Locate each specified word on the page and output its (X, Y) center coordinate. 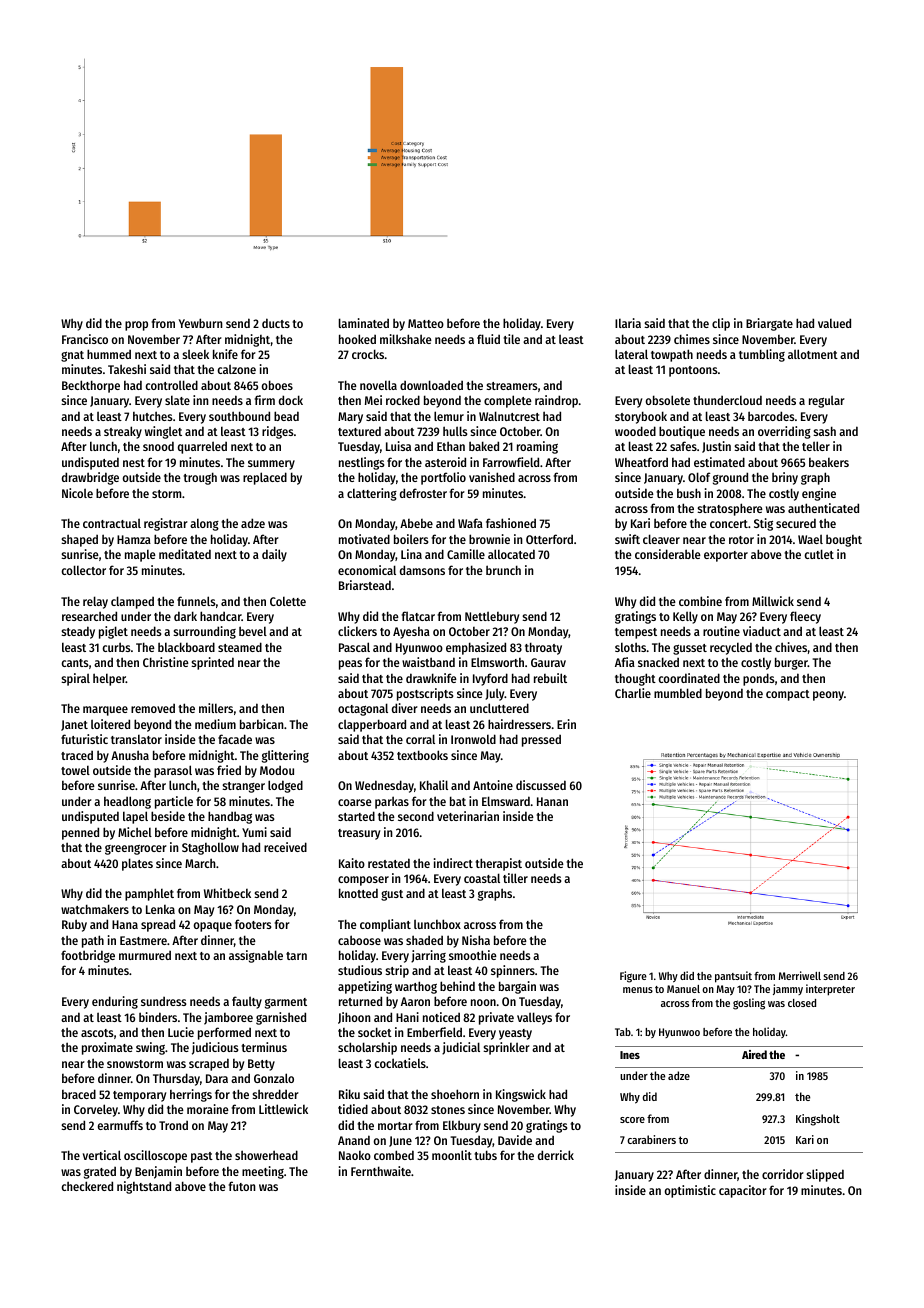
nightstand (144, 1187)
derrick (556, 1155)
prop (136, 326)
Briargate (769, 324)
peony (828, 696)
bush (689, 493)
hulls (455, 431)
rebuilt (550, 678)
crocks (368, 354)
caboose (359, 940)
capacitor (743, 1191)
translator (136, 739)
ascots (97, 1033)
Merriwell (800, 975)
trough (200, 478)
